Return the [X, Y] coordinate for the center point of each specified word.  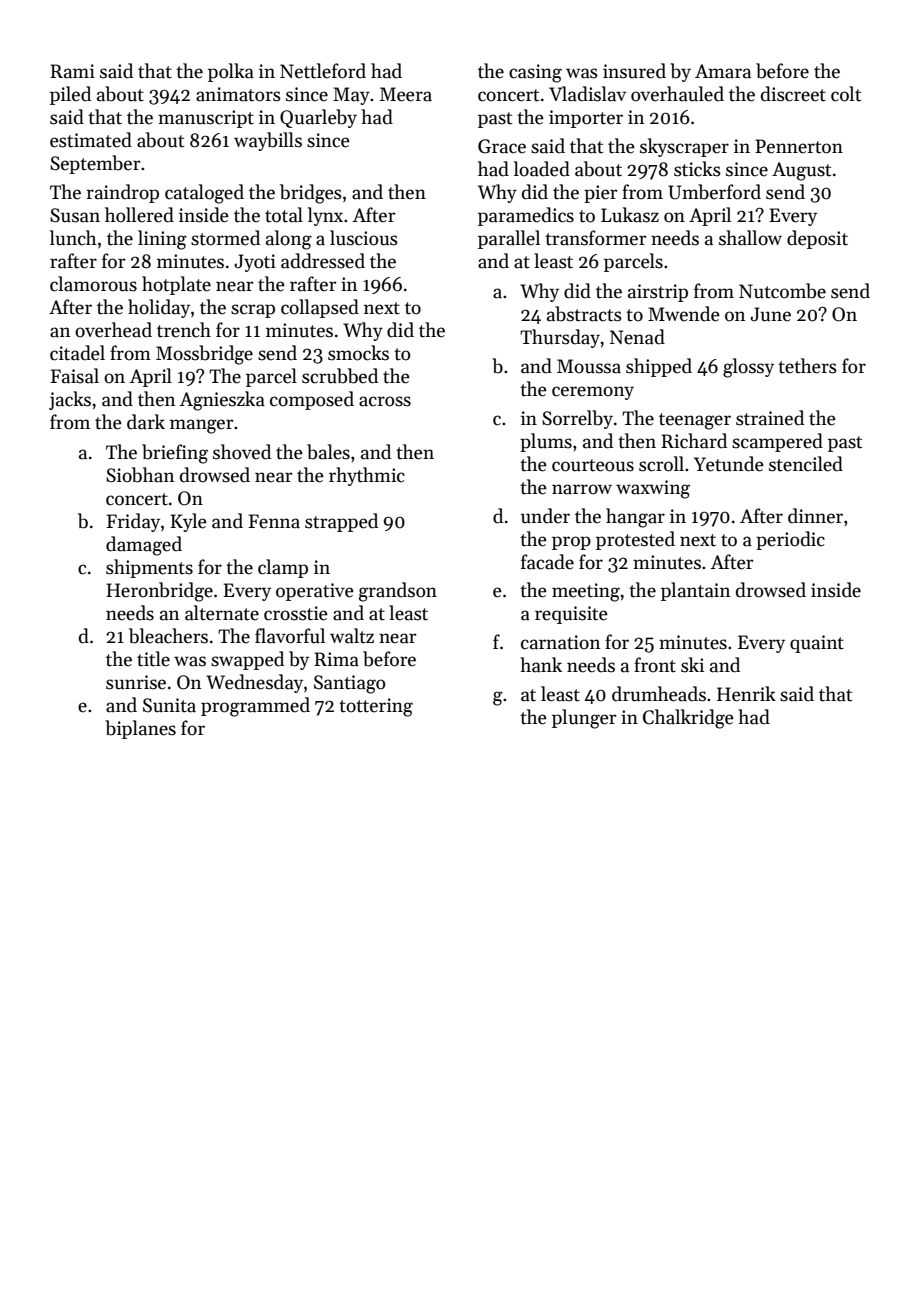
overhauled [677, 94]
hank [541, 665]
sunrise [136, 682]
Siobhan [140, 475]
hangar [635, 518]
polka [231, 72]
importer [586, 119]
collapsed [320, 308]
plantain [695, 591]
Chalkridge [688, 719]
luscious [364, 238]
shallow [750, 238]
